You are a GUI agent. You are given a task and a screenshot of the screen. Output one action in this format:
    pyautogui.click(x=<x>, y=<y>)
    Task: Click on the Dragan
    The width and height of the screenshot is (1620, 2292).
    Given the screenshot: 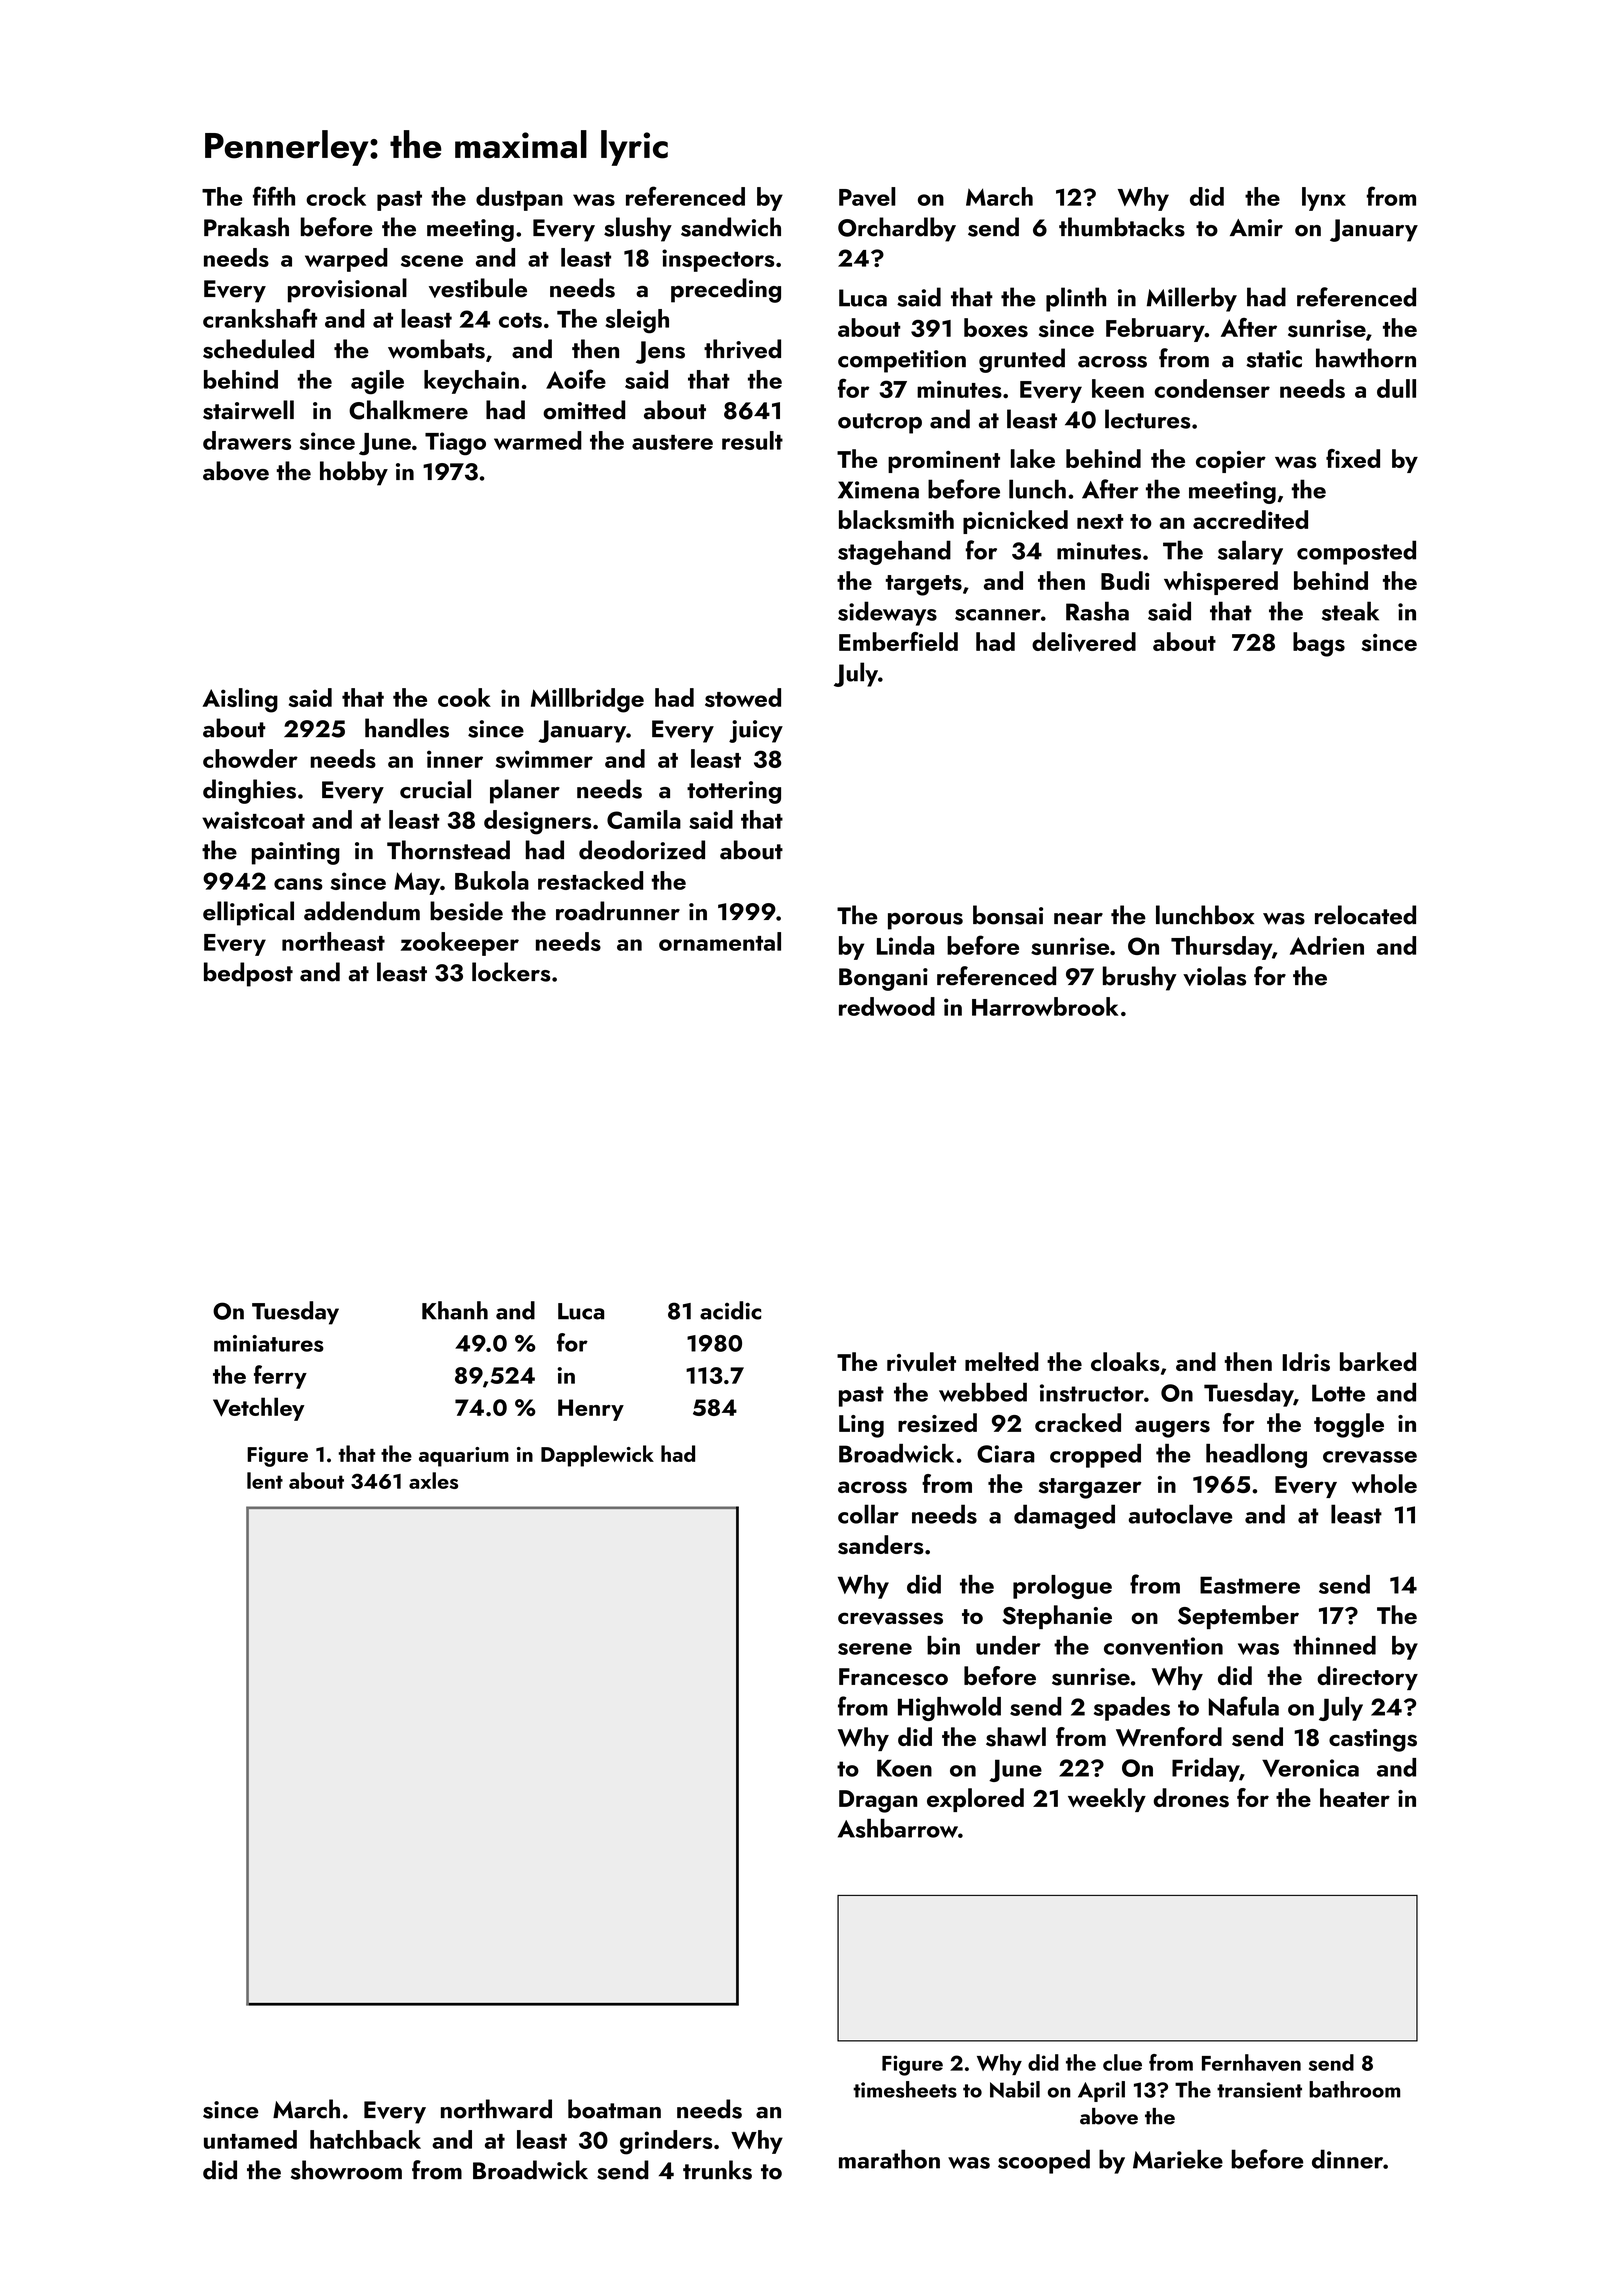 What is the action you would take?
    pyautogui.click(x=878, y=1801)
